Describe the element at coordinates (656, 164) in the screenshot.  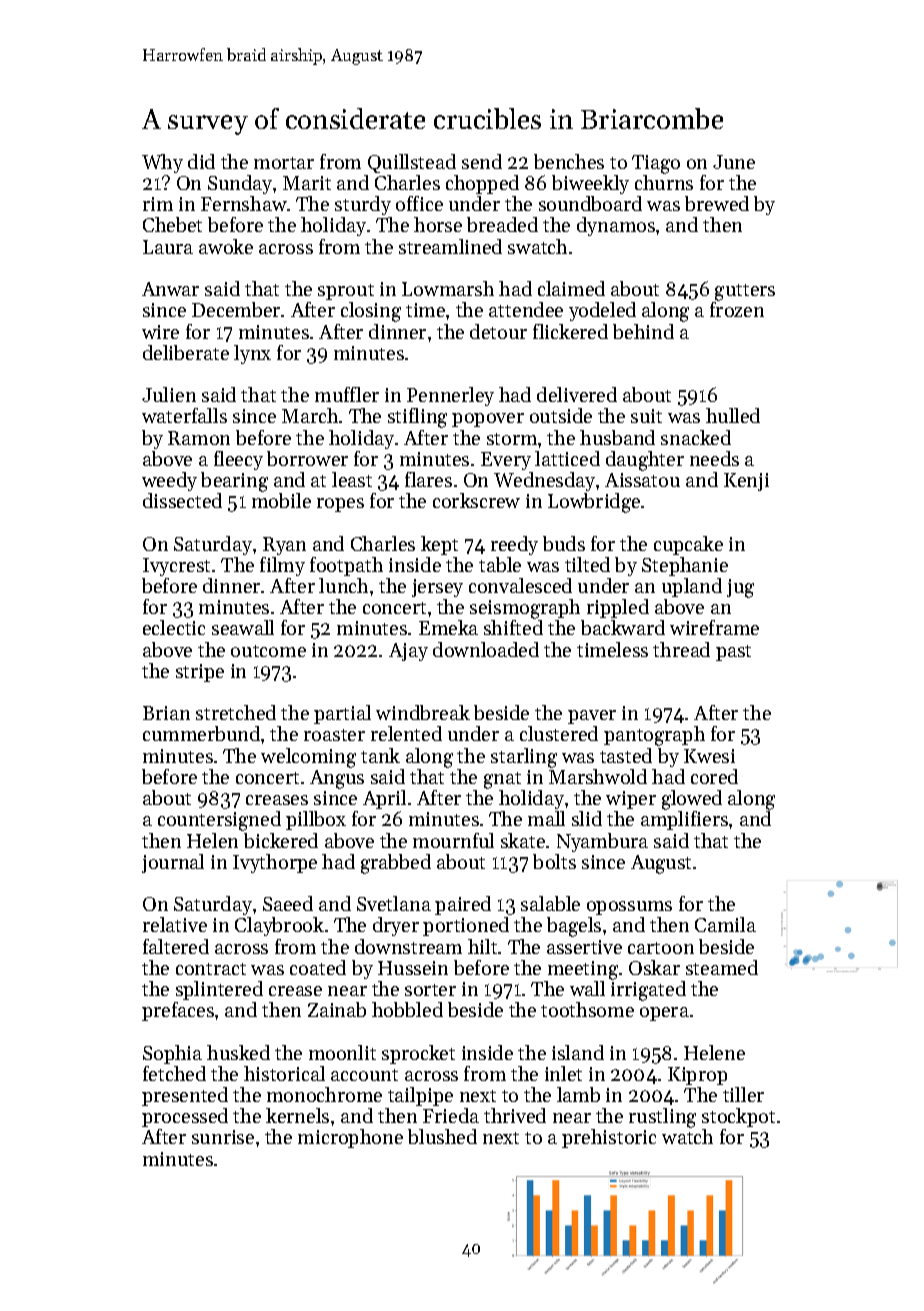
I see `Tiago` at that location.
